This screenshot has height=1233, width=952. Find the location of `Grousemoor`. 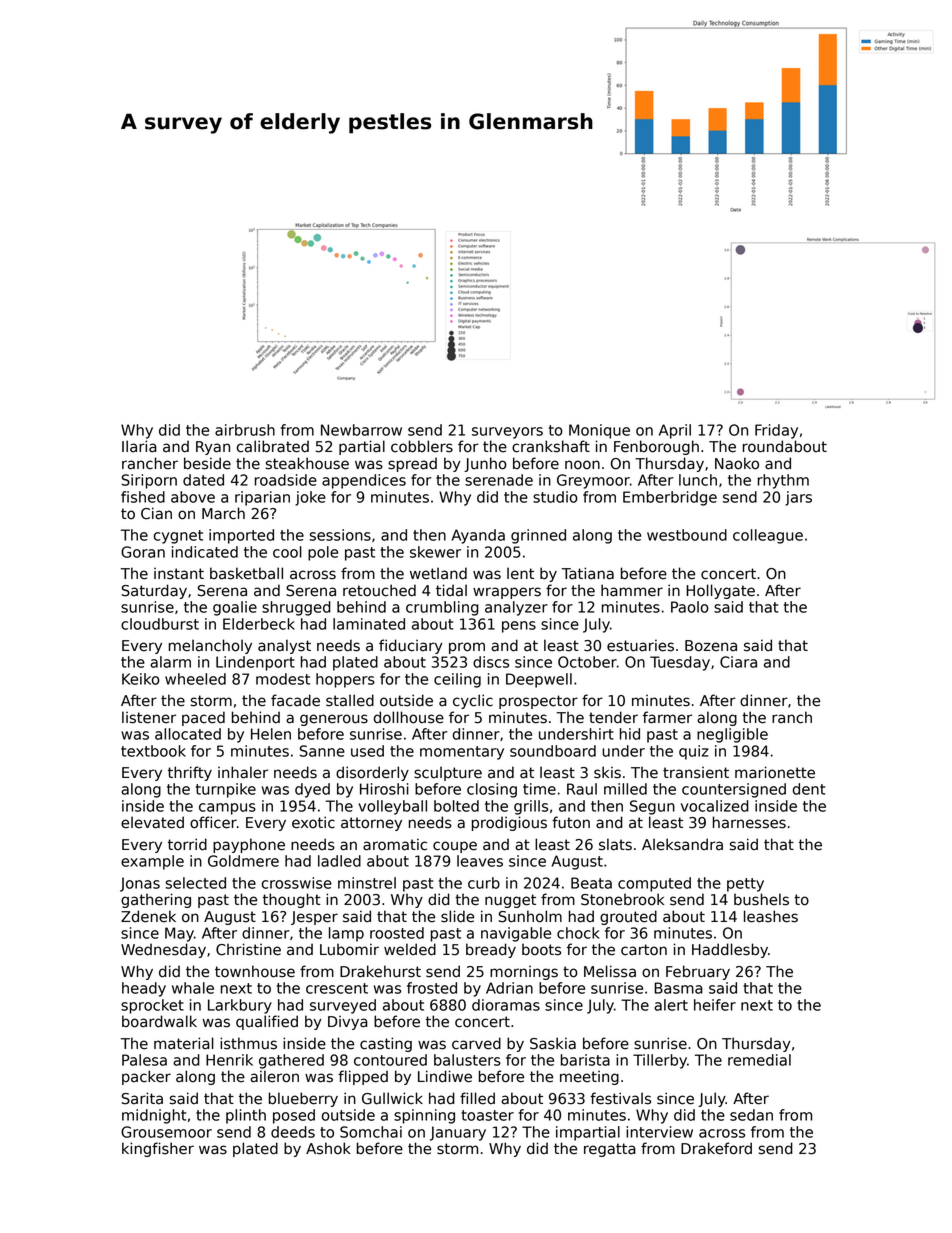

Grousemoor is located at coordinates (166, 1132).
